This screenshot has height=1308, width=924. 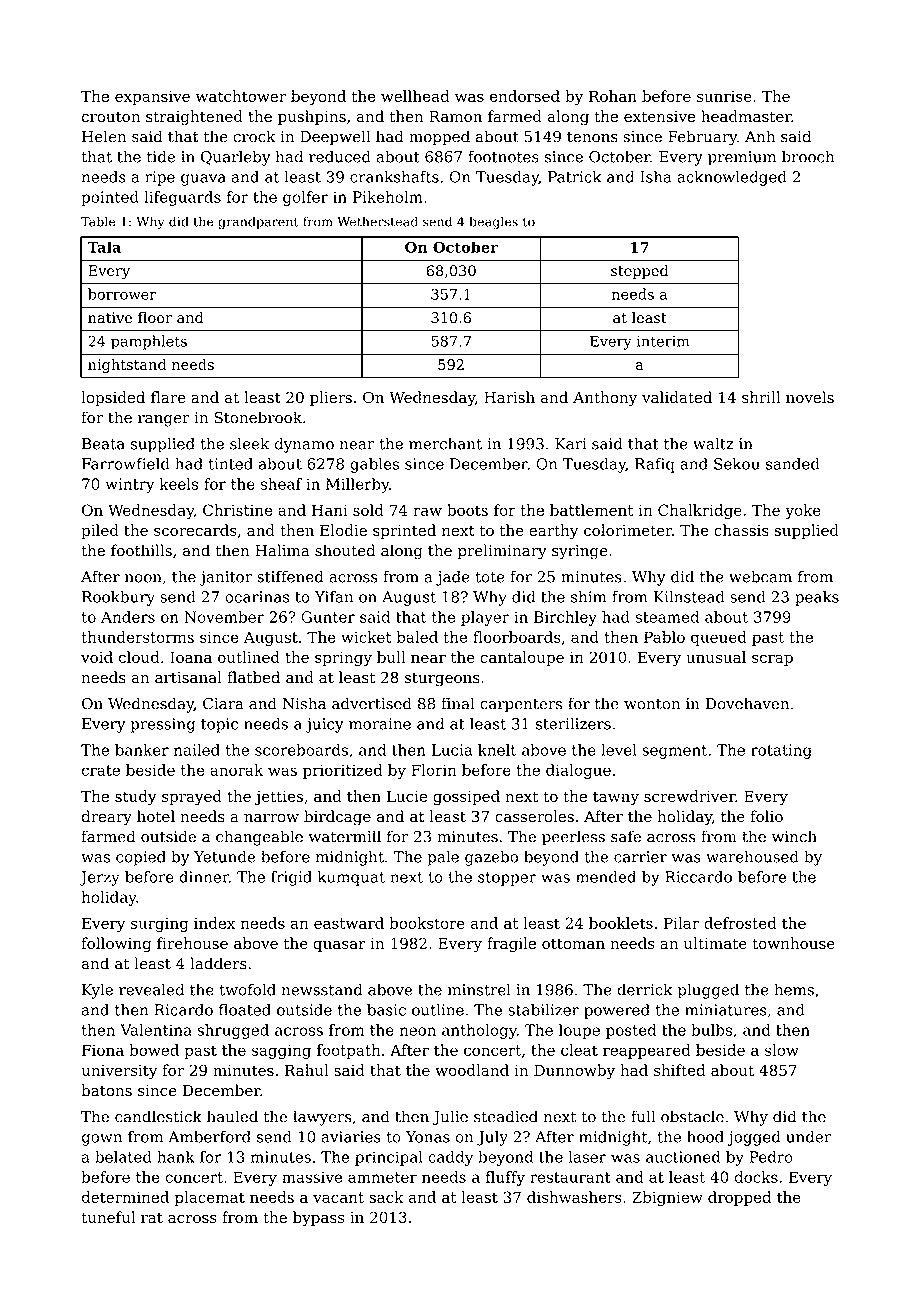 I want to click on Table, so click(x=98, y=221).
